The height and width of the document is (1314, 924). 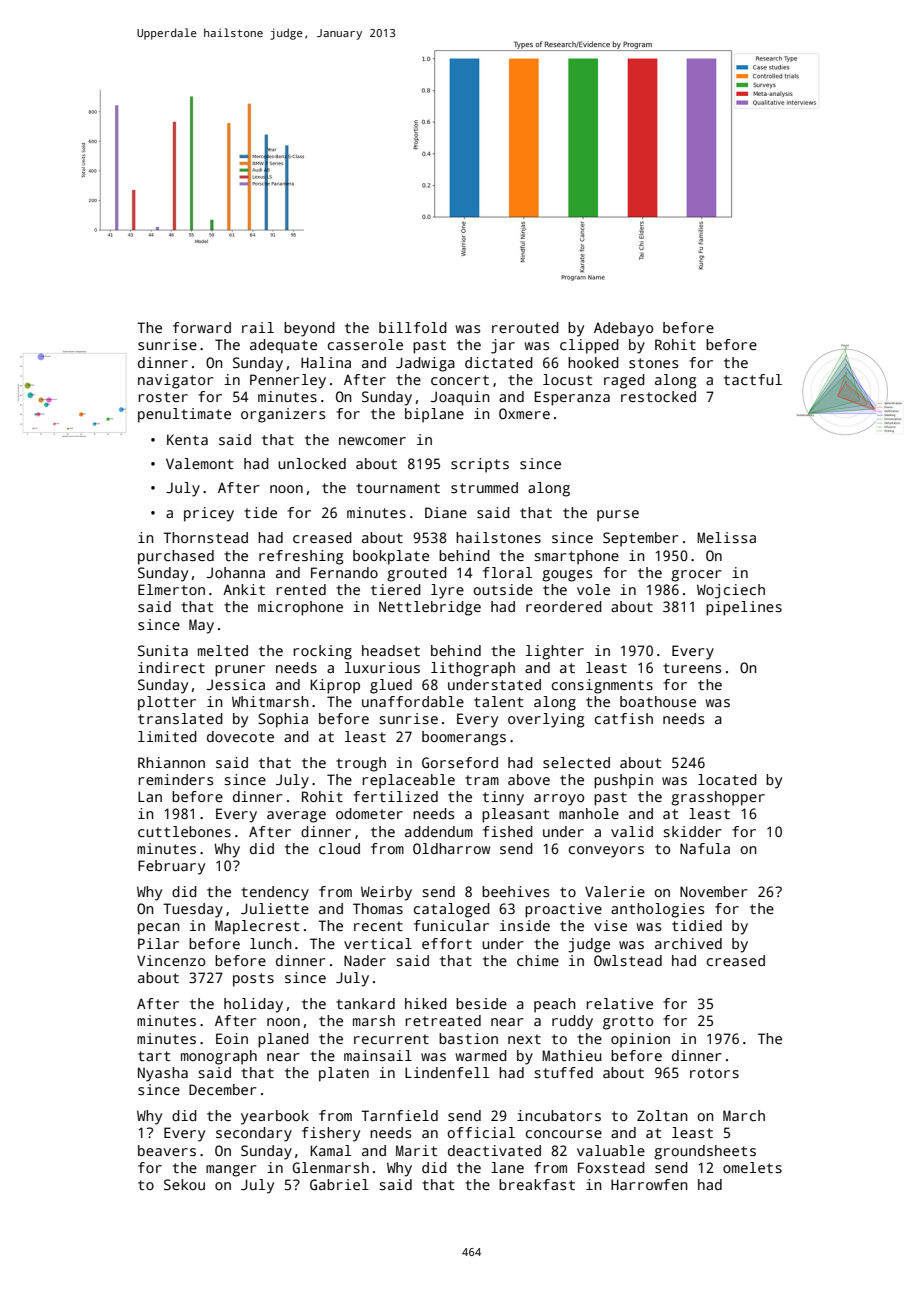 I want to click on outside, so click(x=503, y=589).
